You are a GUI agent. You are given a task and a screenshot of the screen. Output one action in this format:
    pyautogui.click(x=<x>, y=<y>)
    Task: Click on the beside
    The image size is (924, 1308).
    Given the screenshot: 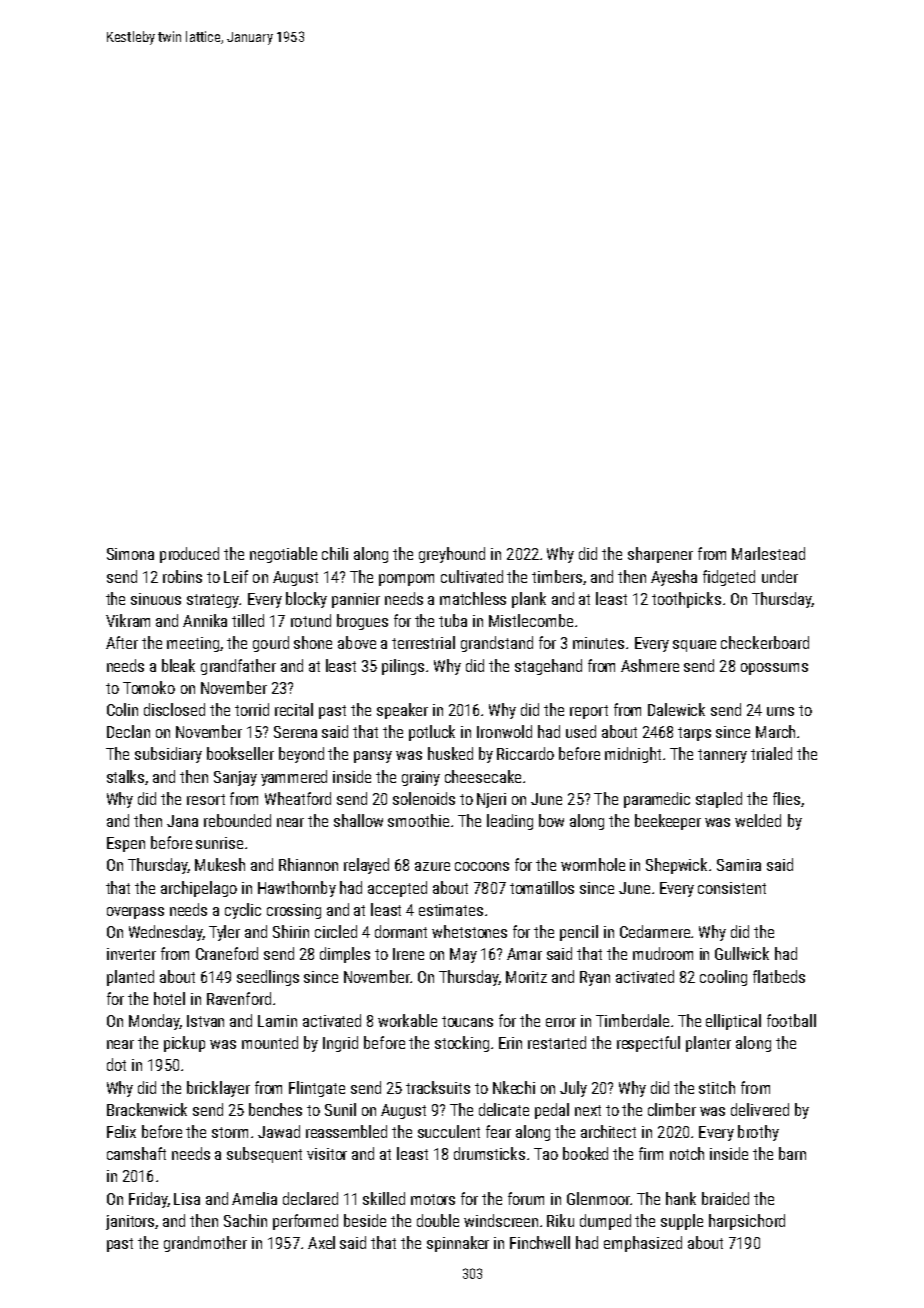 What is the action you would take?
    pyautogui.click(x=365, y=1220)
